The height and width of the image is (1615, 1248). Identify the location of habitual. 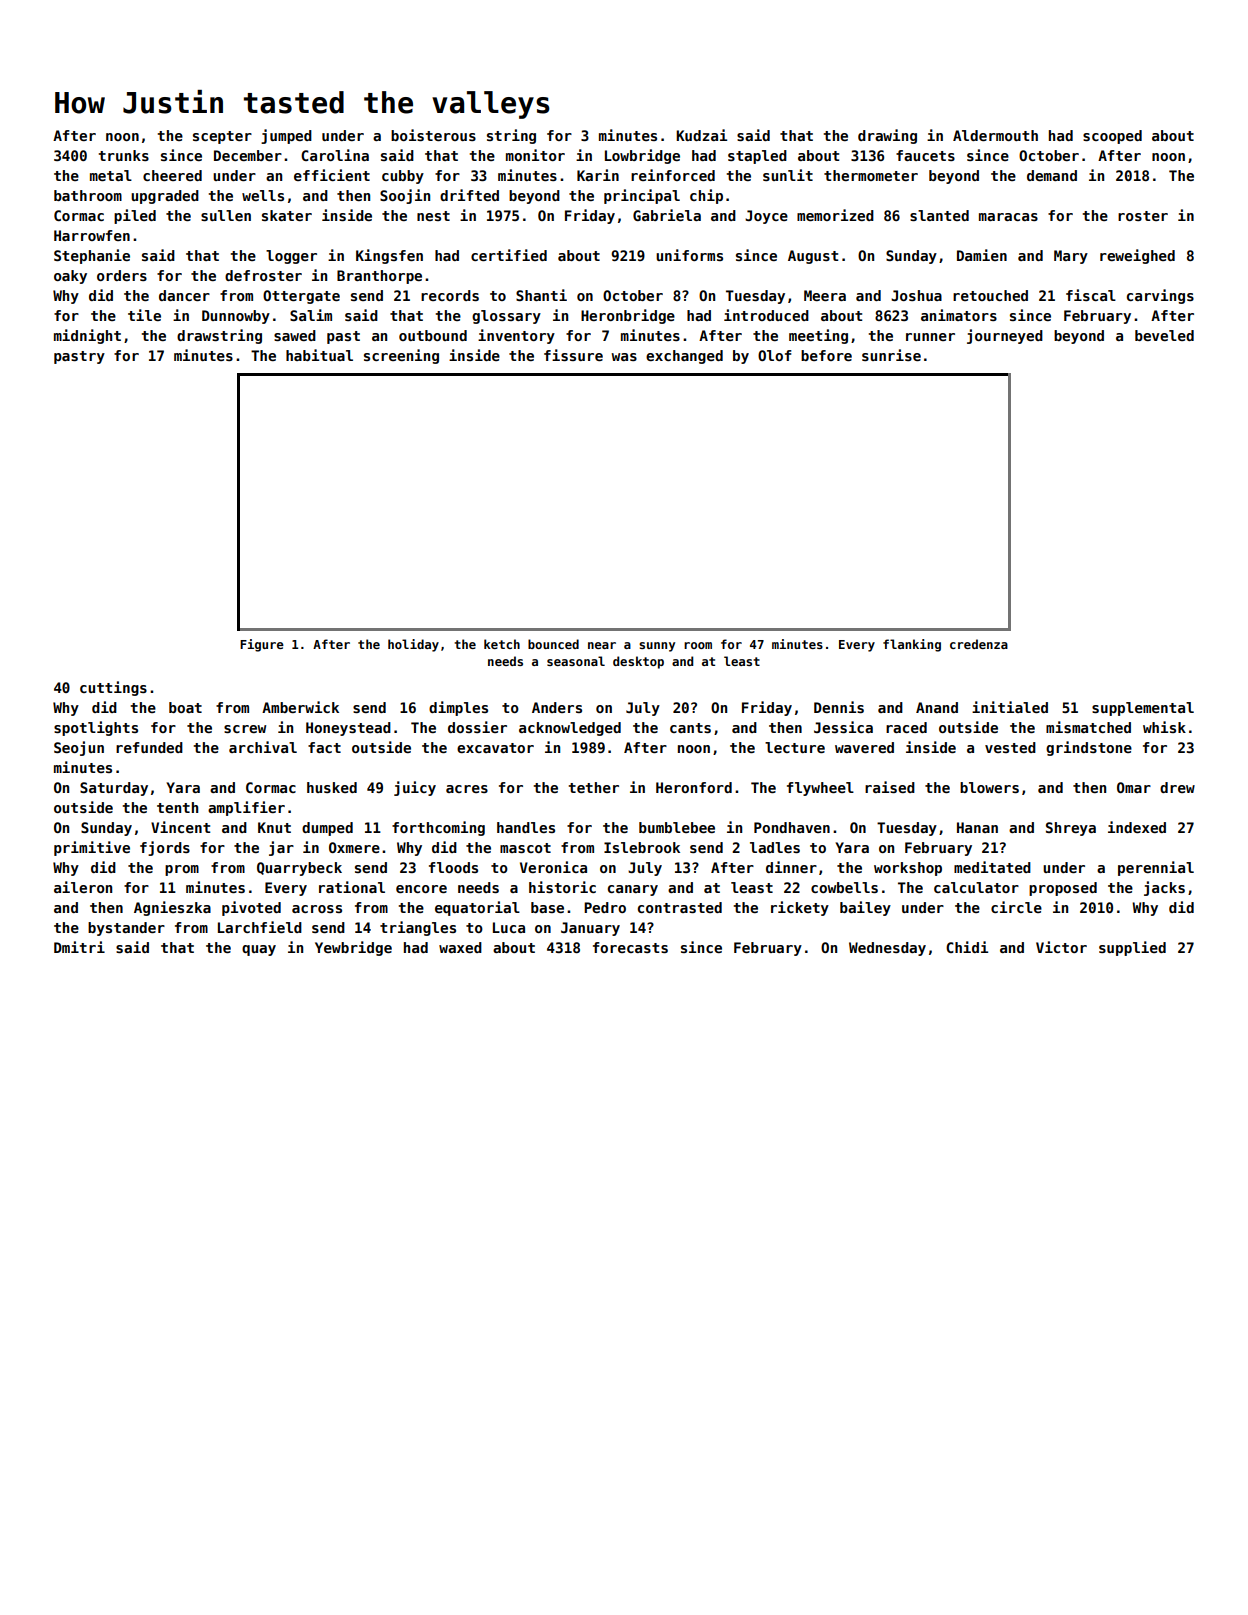
(319, 355).
